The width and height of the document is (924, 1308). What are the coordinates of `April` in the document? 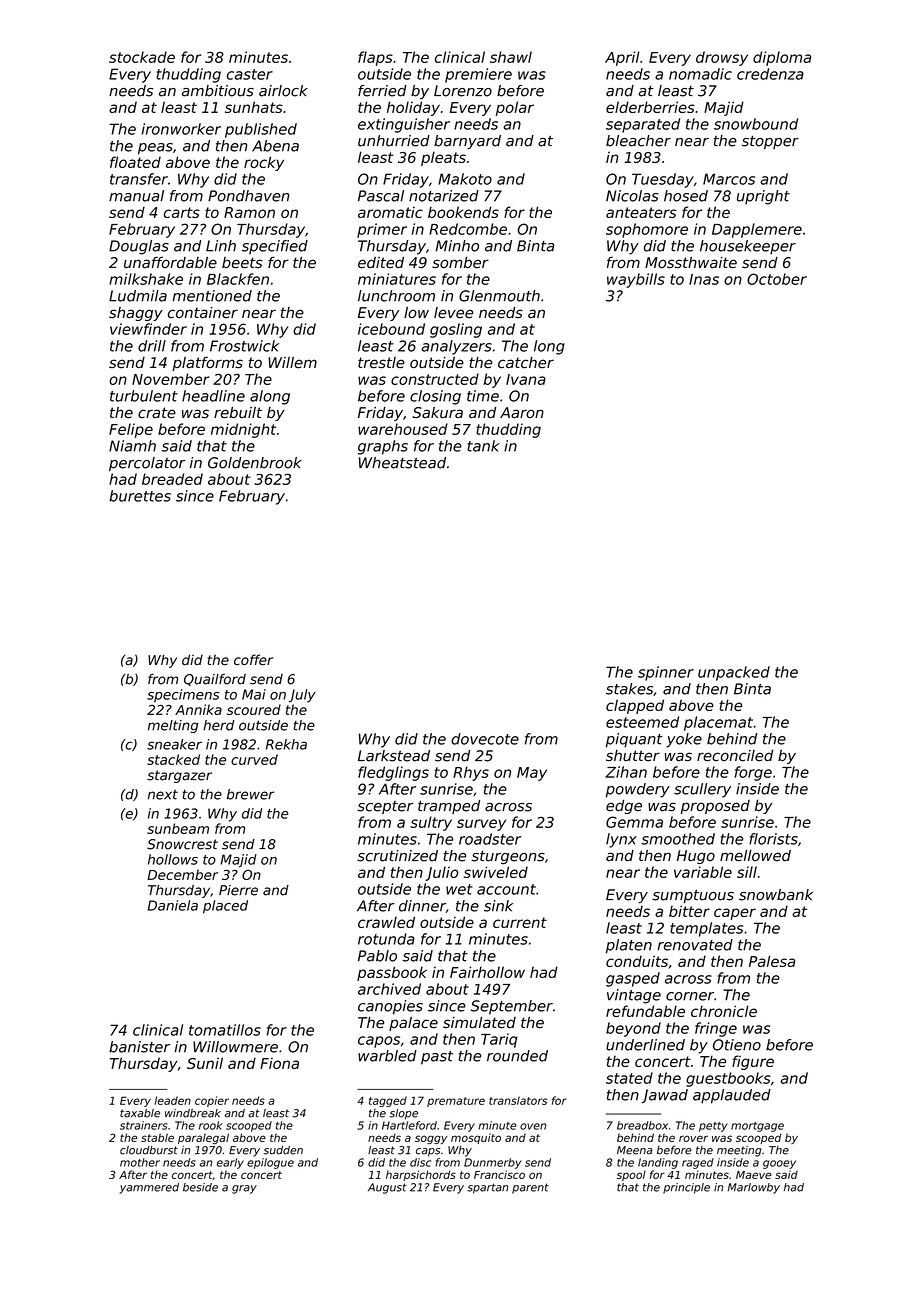 It's located at (622, 58).
